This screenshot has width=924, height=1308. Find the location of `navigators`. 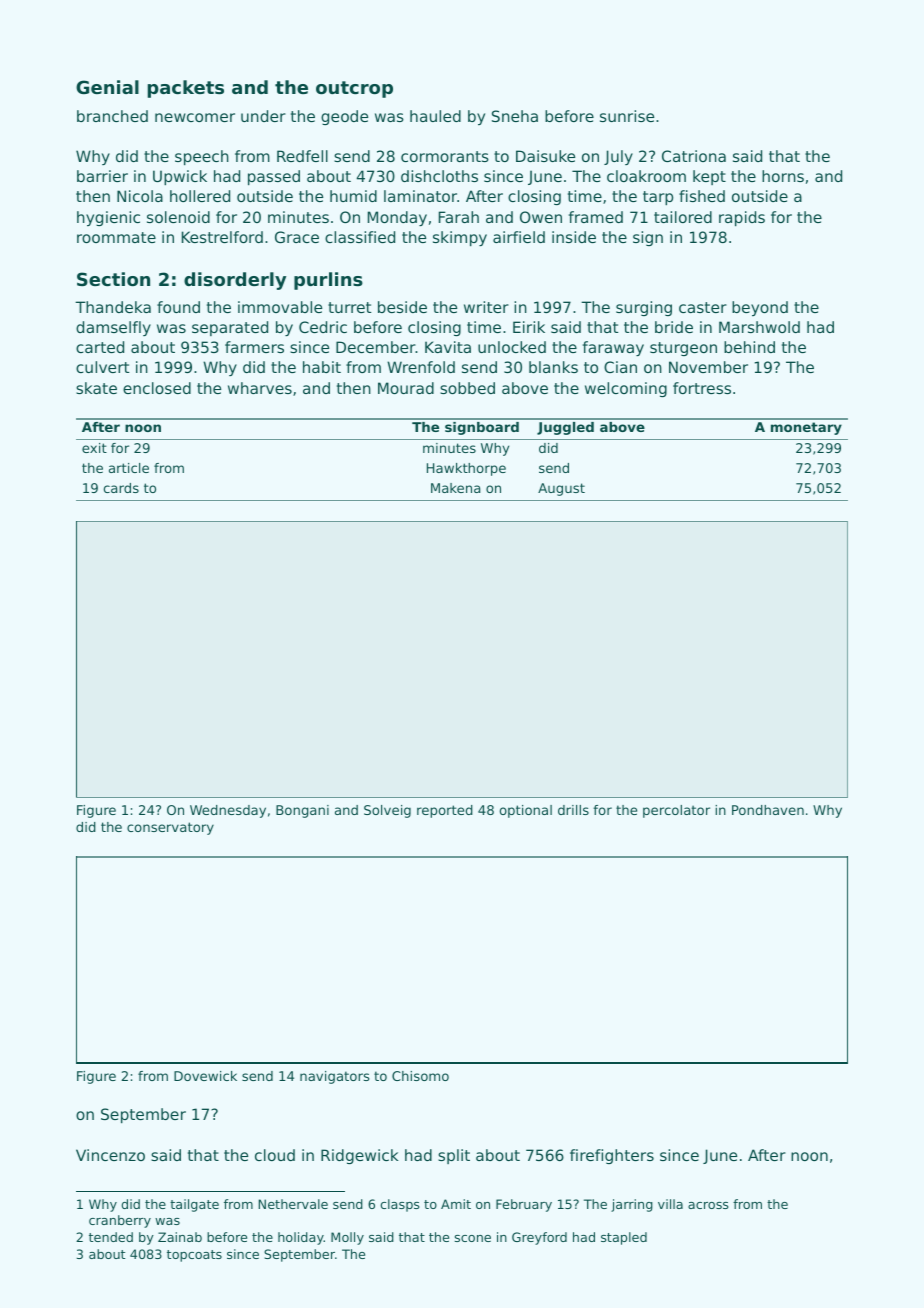

navigators is located at coordinates (334, 1077).
